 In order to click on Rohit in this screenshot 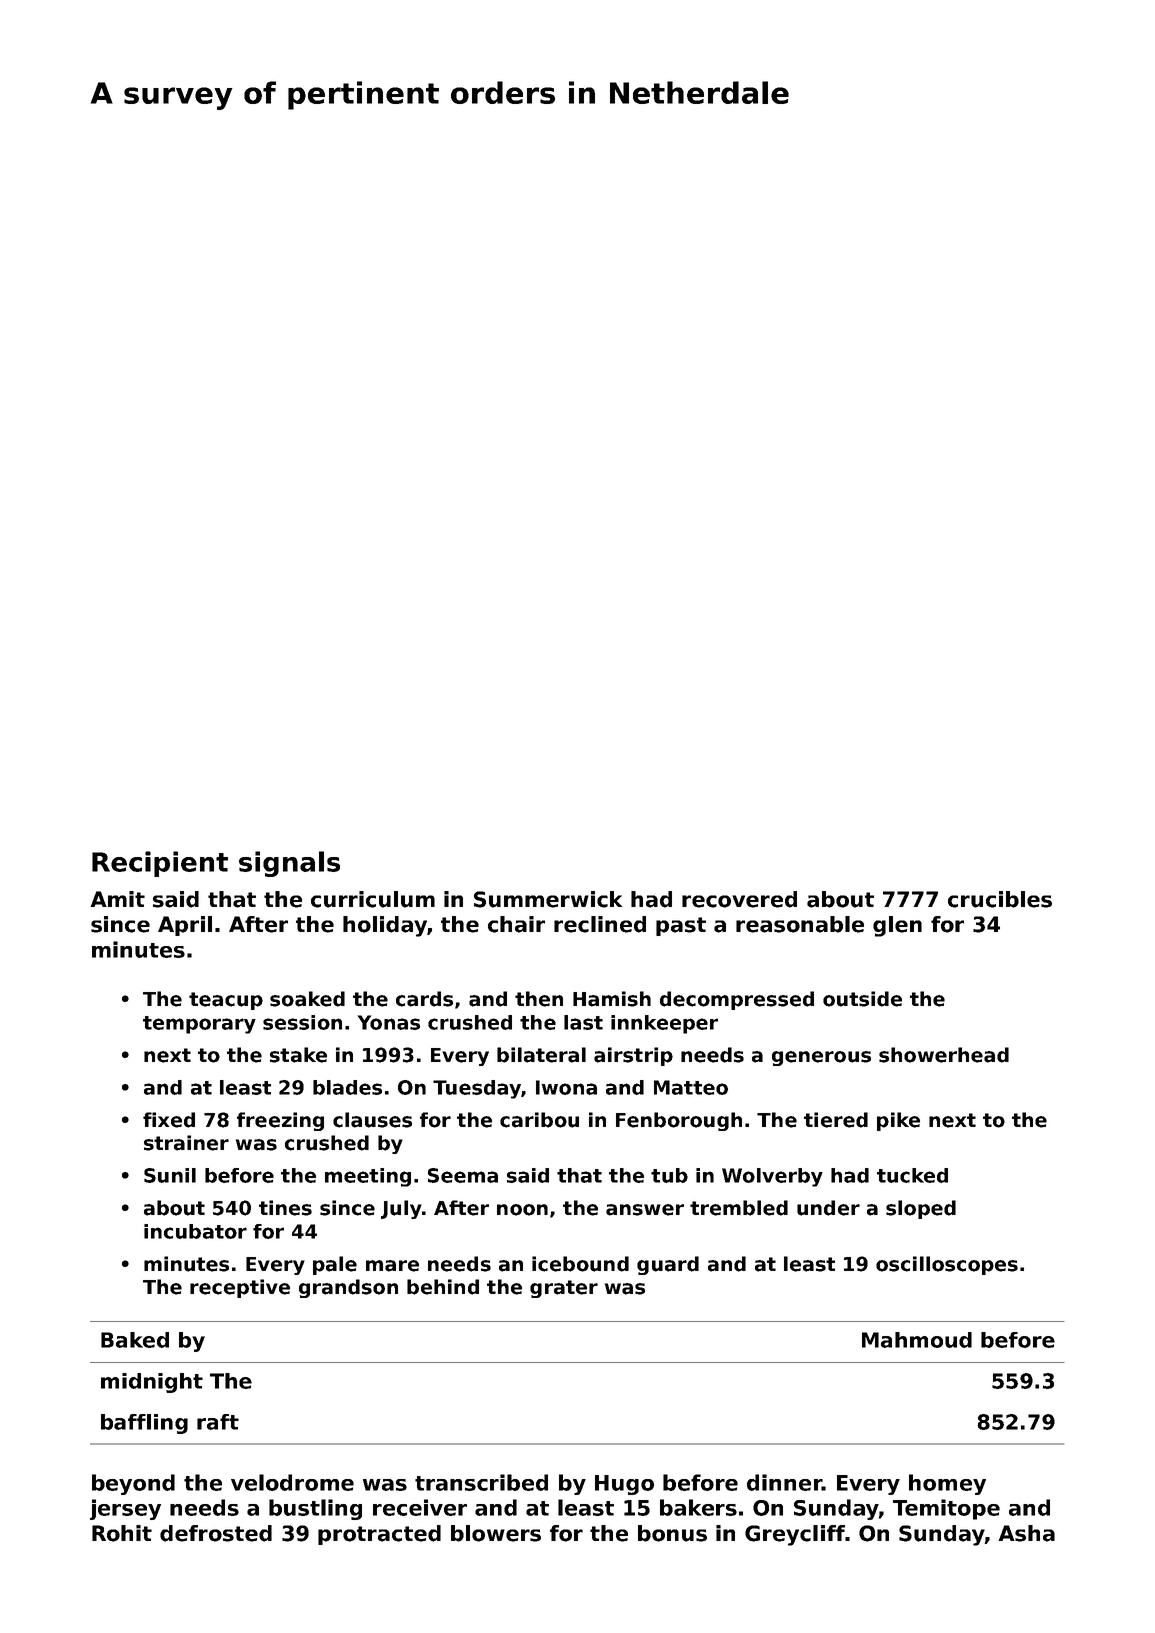, I will do `click(122, 1533)`.
